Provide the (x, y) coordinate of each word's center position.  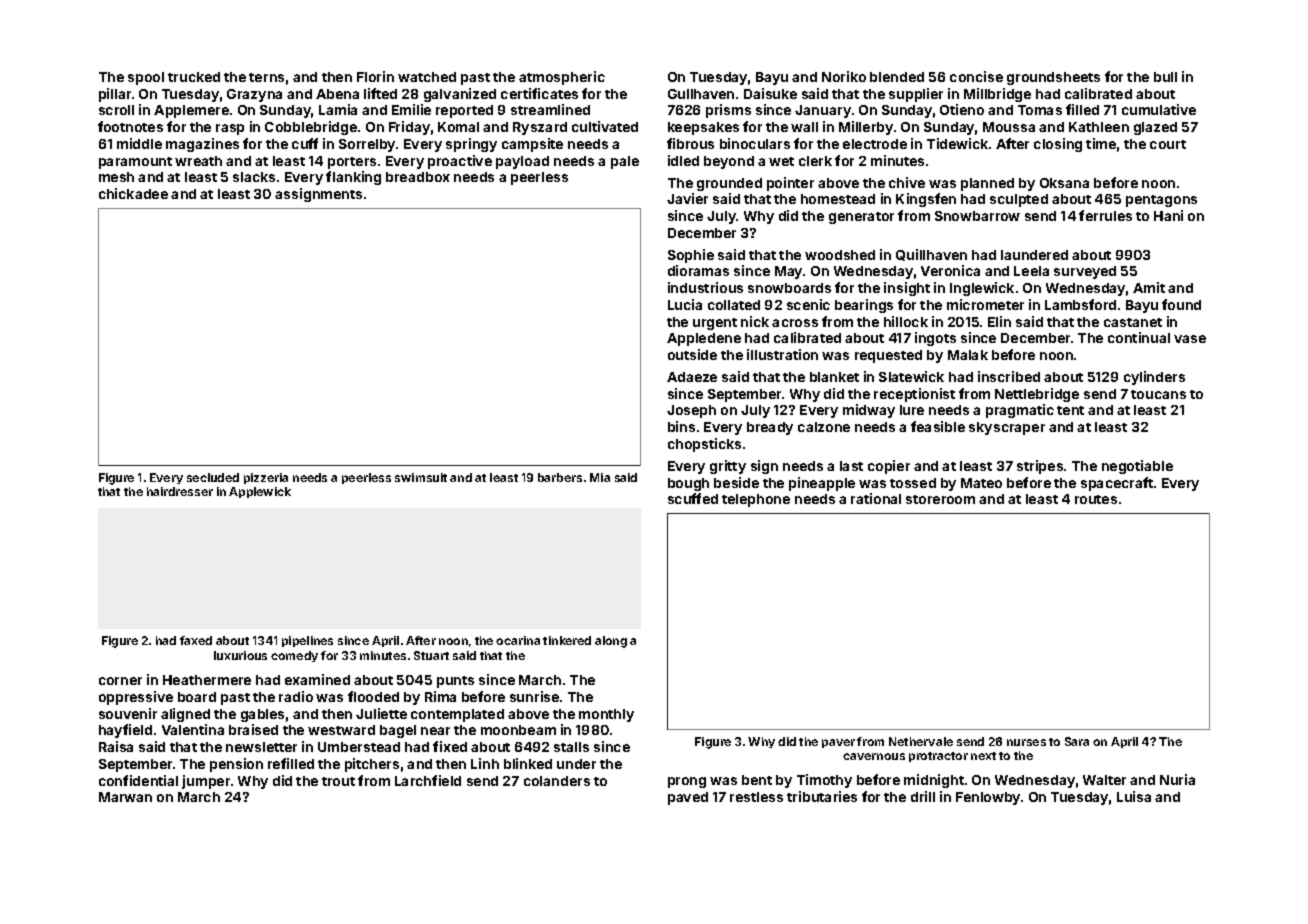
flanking (353, 178)
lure (912, 410)
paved (688, 798)
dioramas (698, 270)
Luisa (1134, 796)
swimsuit (421, 477)
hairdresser (180, 491)
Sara (1077, 741)
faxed (196, 640)
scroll (116, 110)
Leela (1031, 271)
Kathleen (1099, 127)
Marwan (125, 797)
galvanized (460, 95)
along (611, 642)
